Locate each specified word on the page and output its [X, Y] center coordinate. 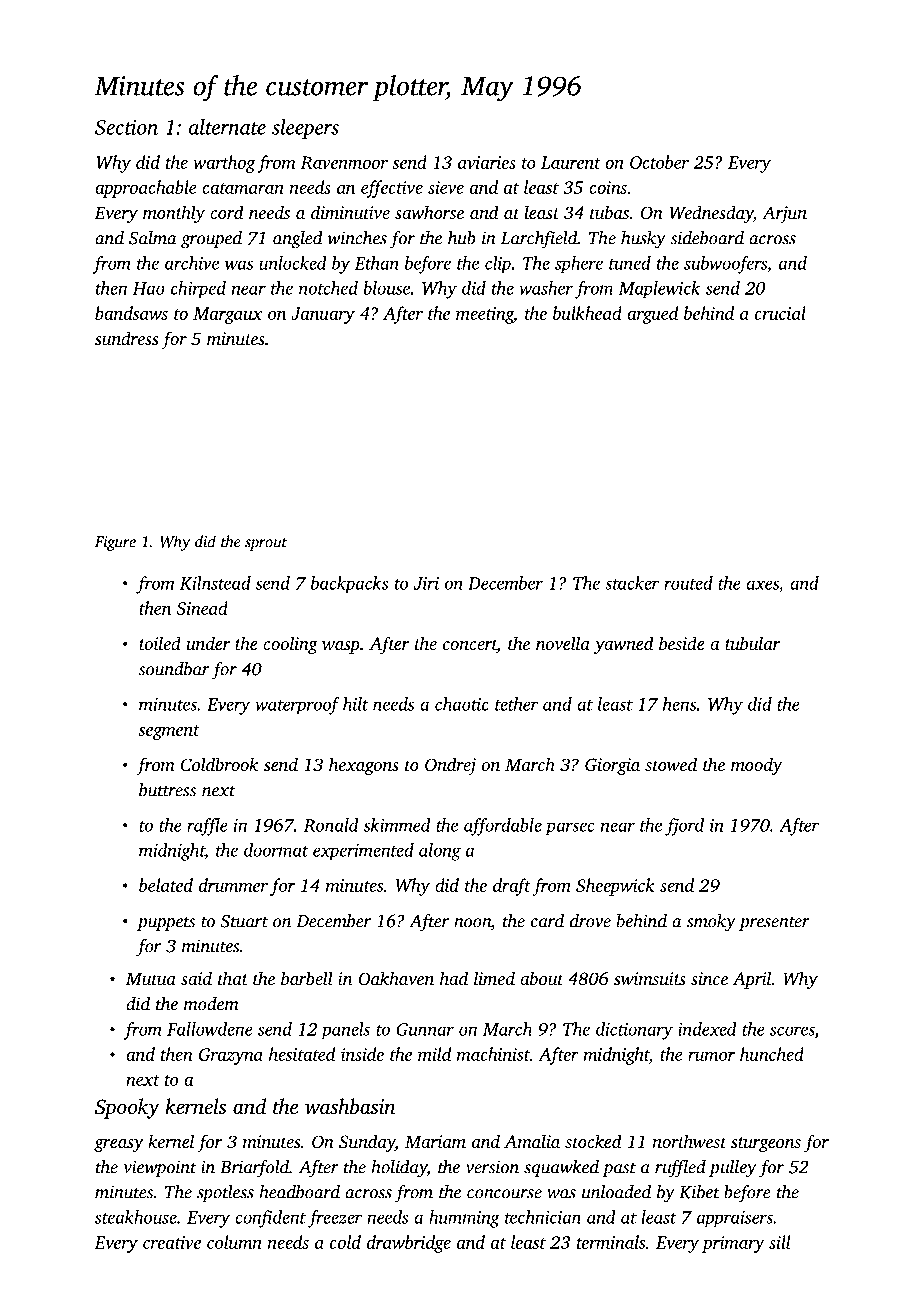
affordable [503, 827]
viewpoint [159, 1168]
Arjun [784, 214]
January [323, 315]
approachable [146, 189]
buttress [167, 790]
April [752, 980]
